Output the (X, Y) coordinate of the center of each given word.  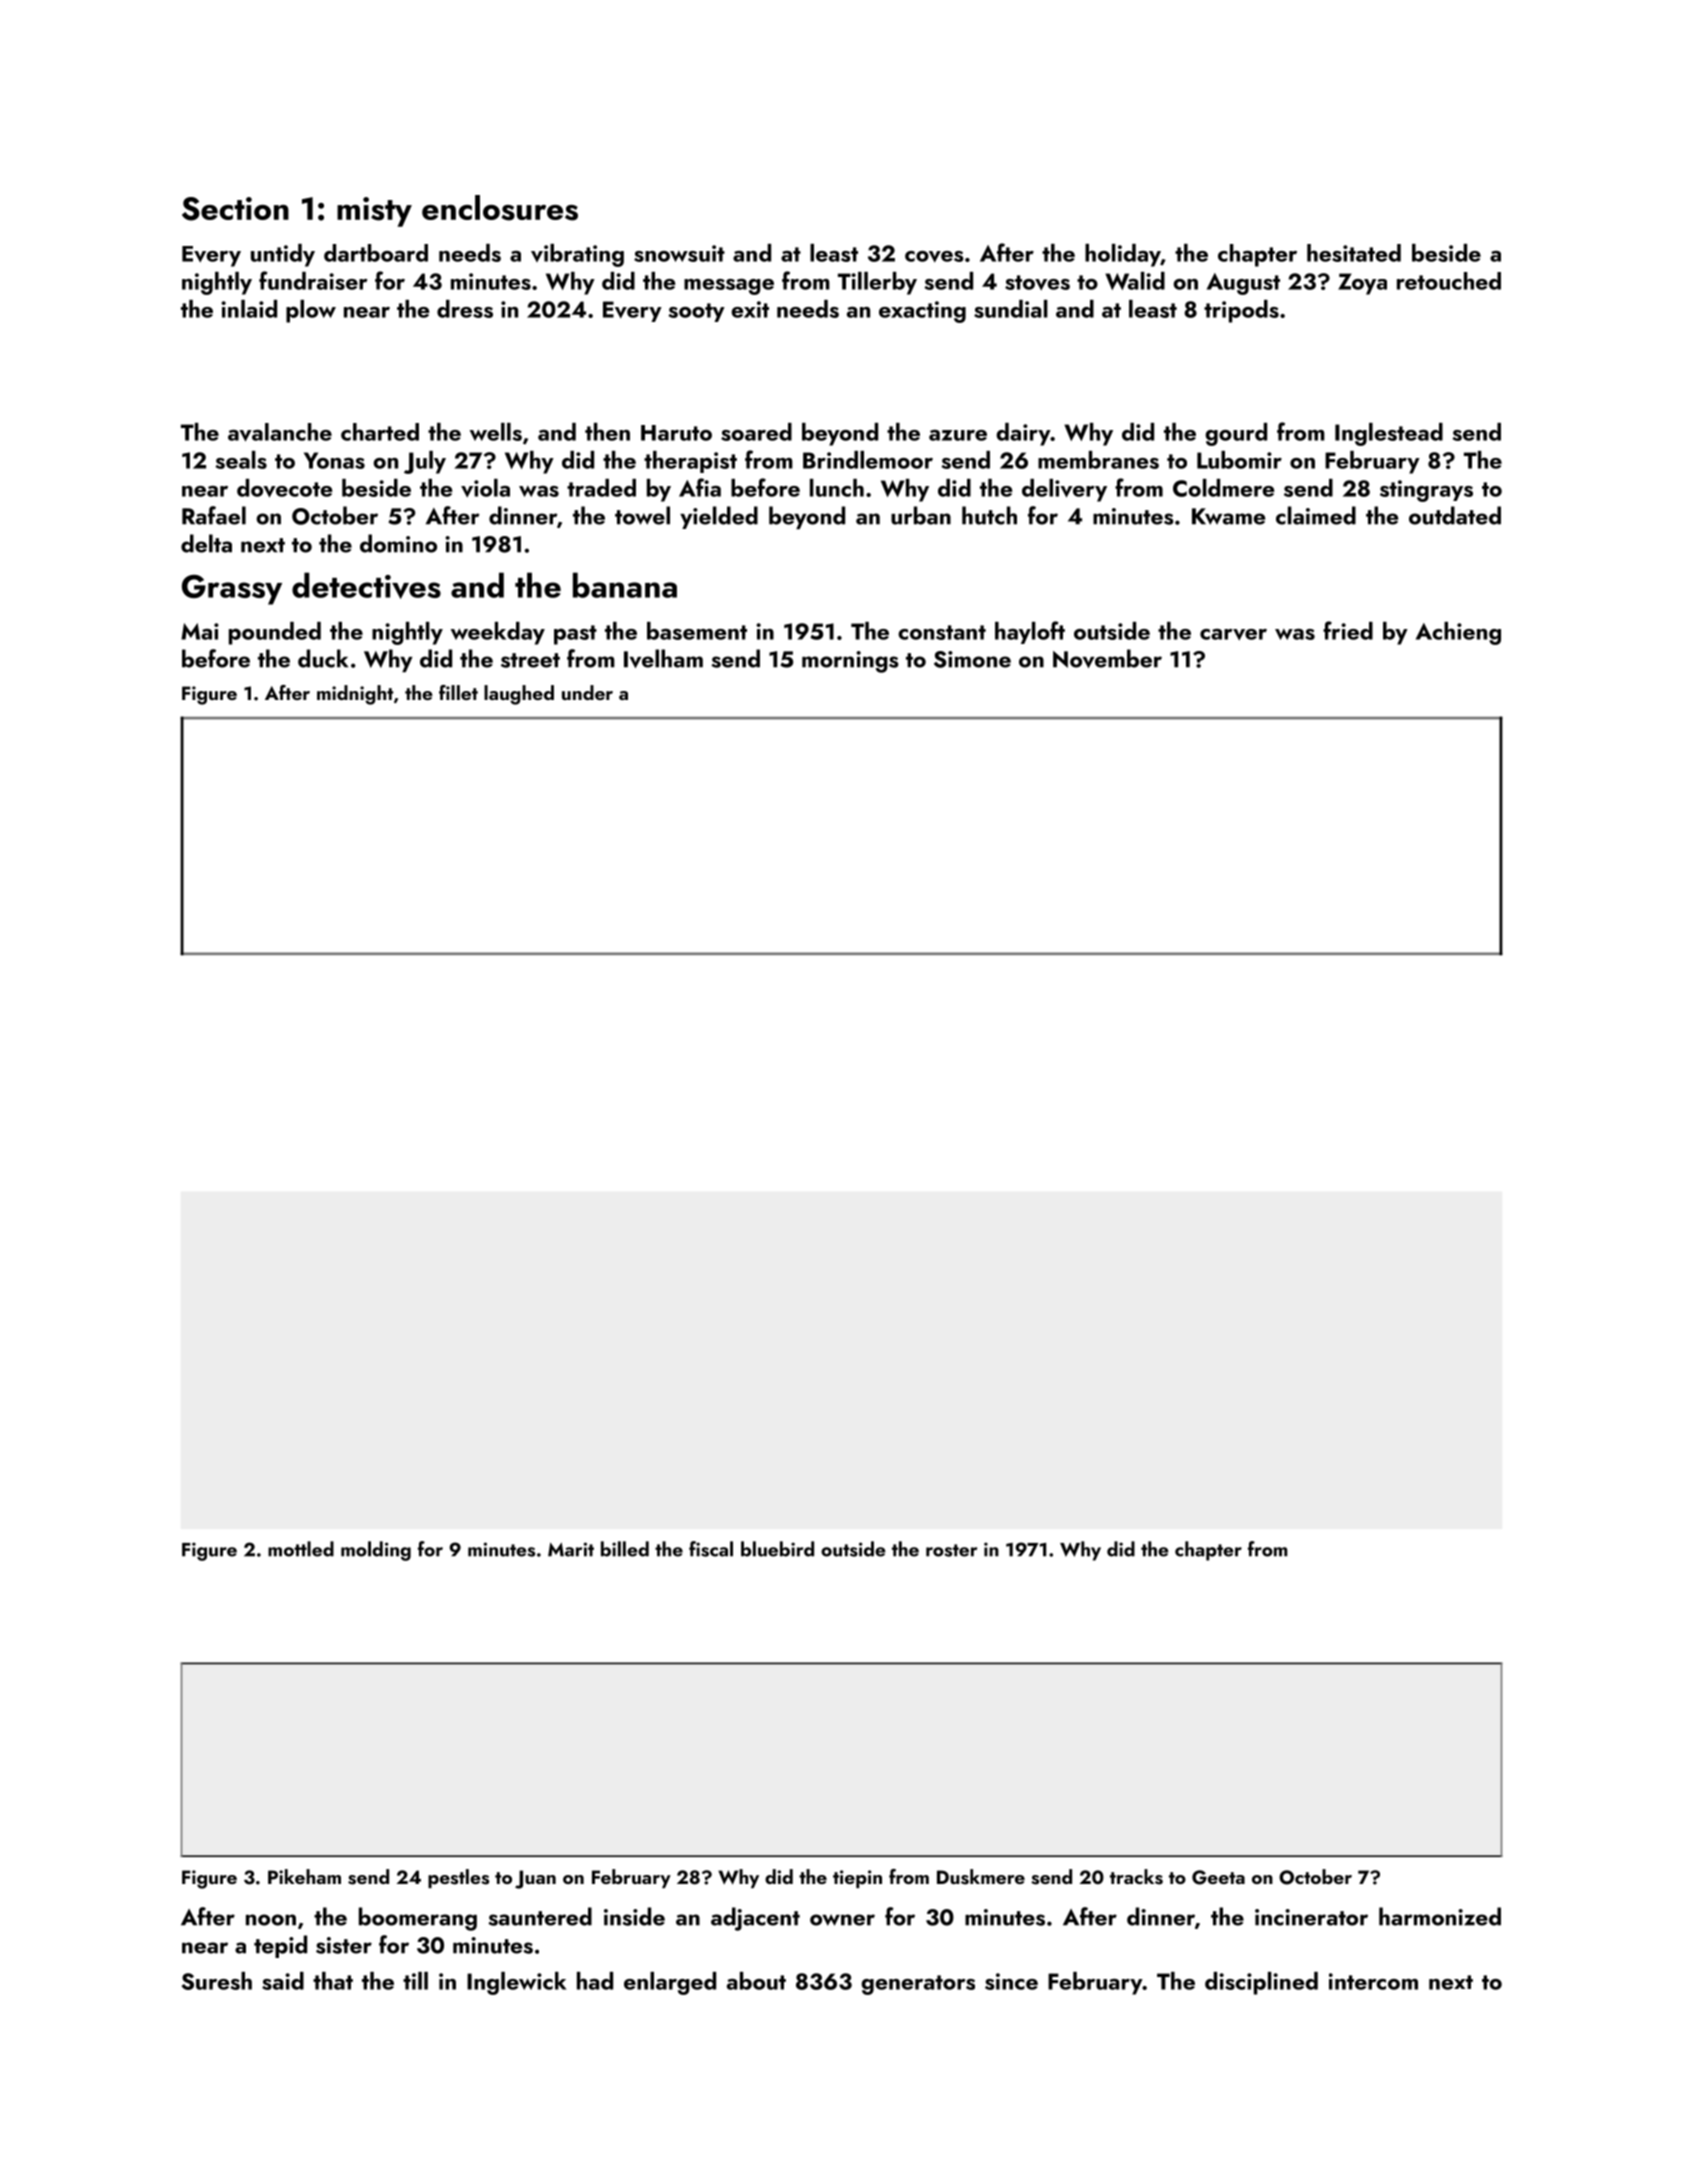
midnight (355, 695)
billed (625, 1549)
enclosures (500, 208)
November (1107, 658)
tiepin (857, 1879)
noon (271, 1920)
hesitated (1354, 253)
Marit (571, 1549)
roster (951, 1550)
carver (1233, 634)
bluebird (777, 1549)
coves (934, 257)
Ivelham (663, 658)
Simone (972, 659)
